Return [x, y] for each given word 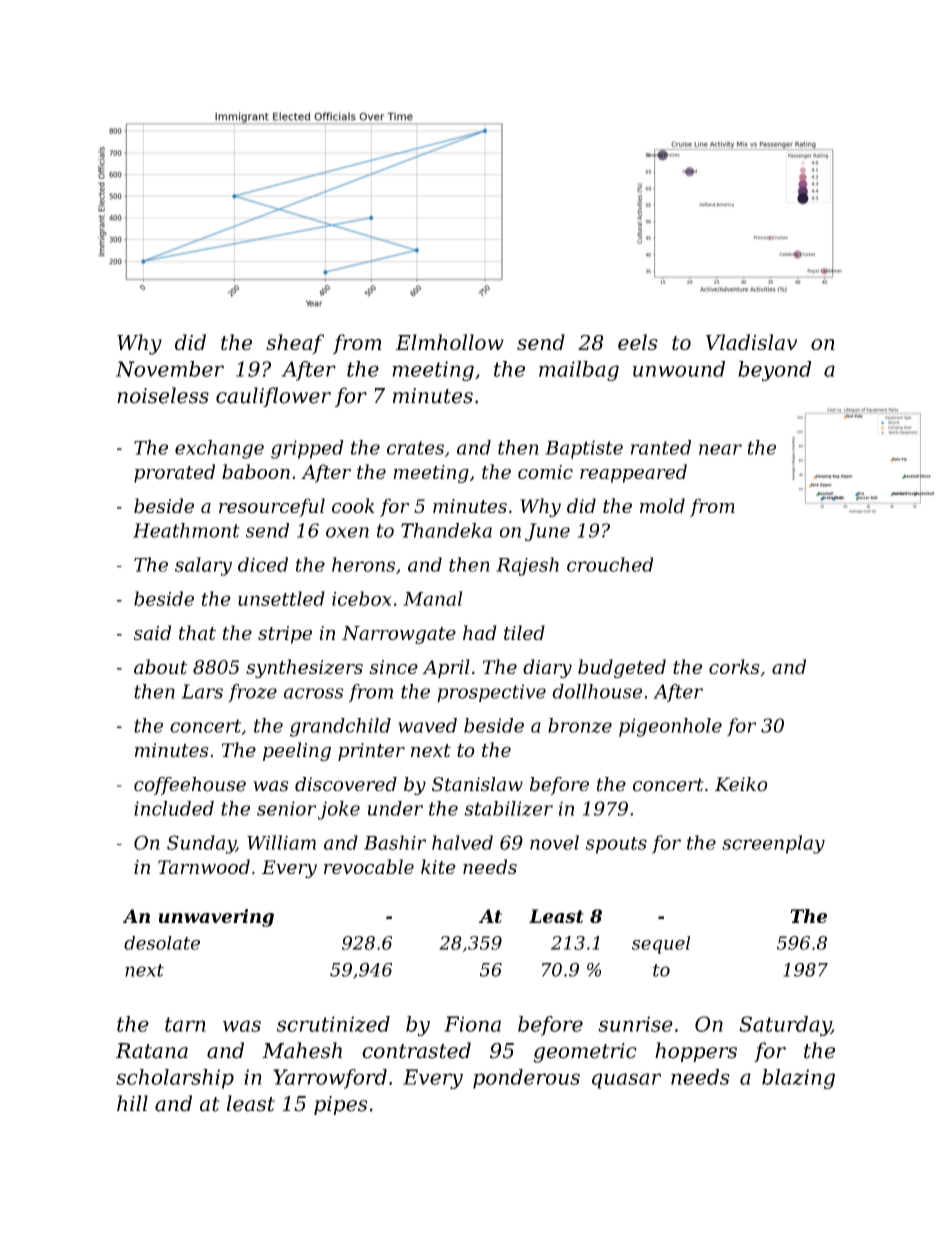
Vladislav [751, 342]
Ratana [152, 1051]
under [395, 808]
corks [734, 666]
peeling [297, 751]
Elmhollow [449, 342]
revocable [369, 866]
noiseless [163, 395]
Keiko [741, 784]
